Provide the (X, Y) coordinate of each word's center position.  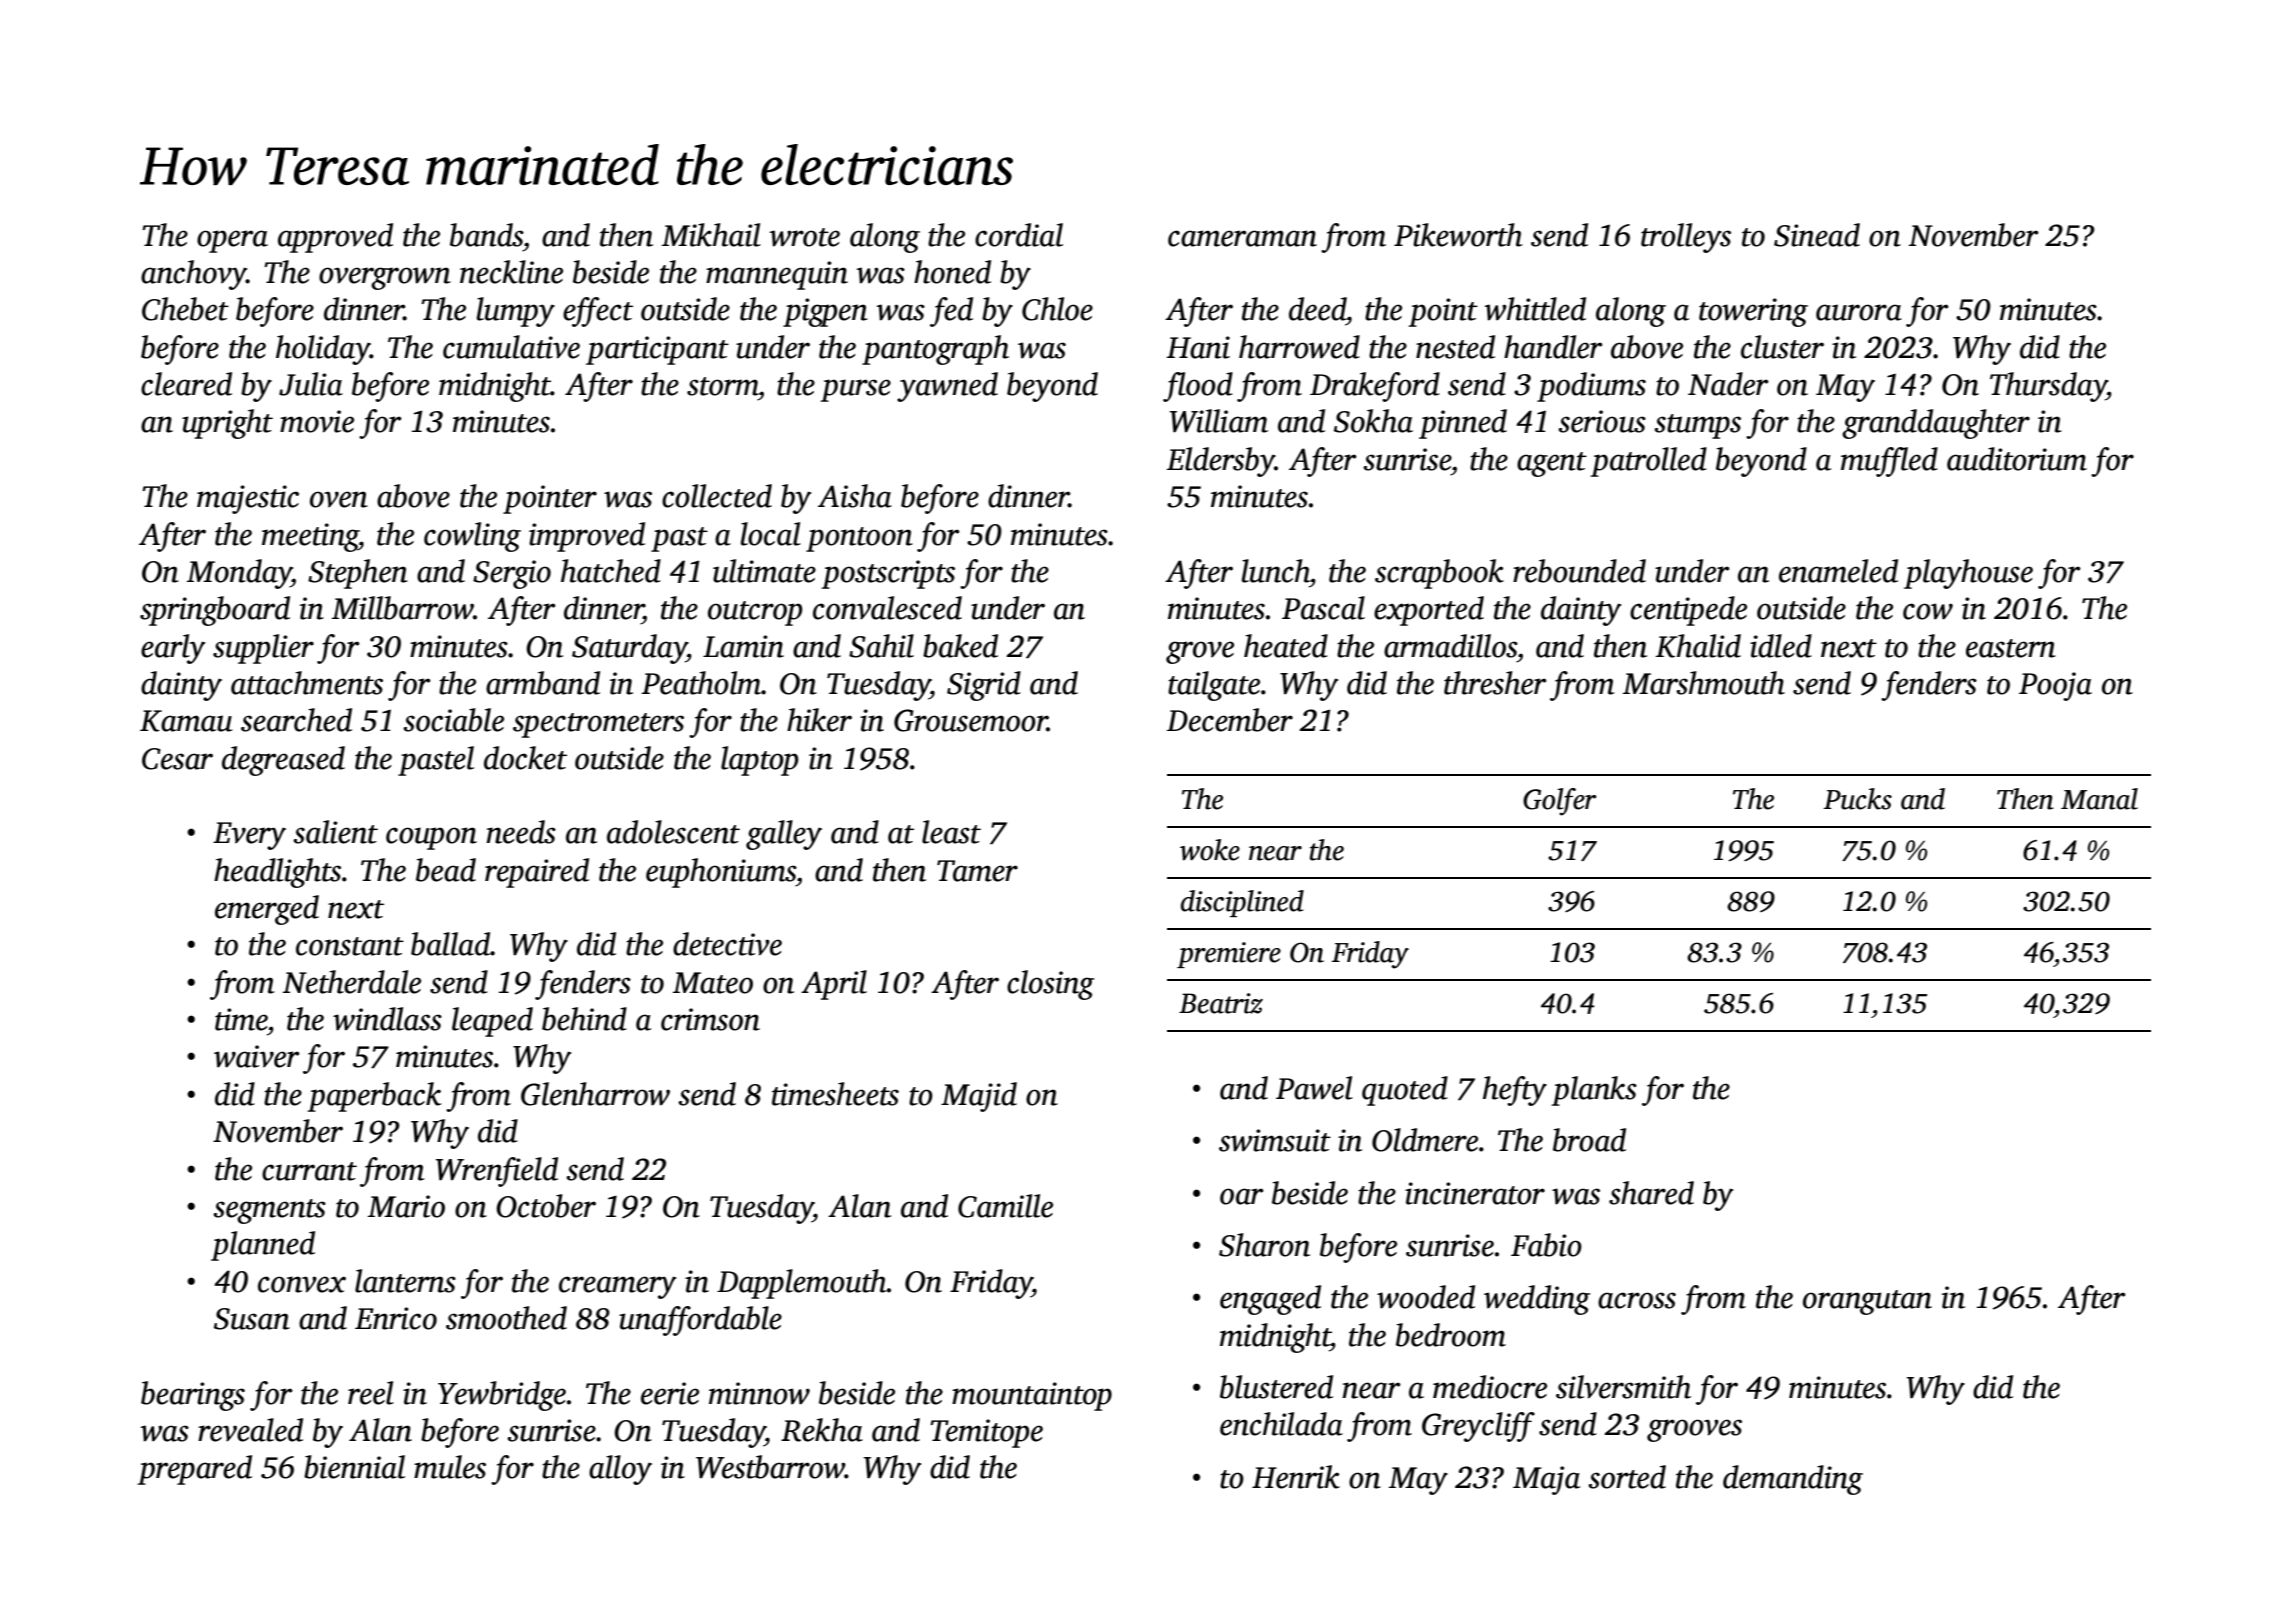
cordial (1019, 235)
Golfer (1560, 802)
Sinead (1817, 235)
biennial (354, 1467)
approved (335, 238)
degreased (283, 761)
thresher (1495, 683)
